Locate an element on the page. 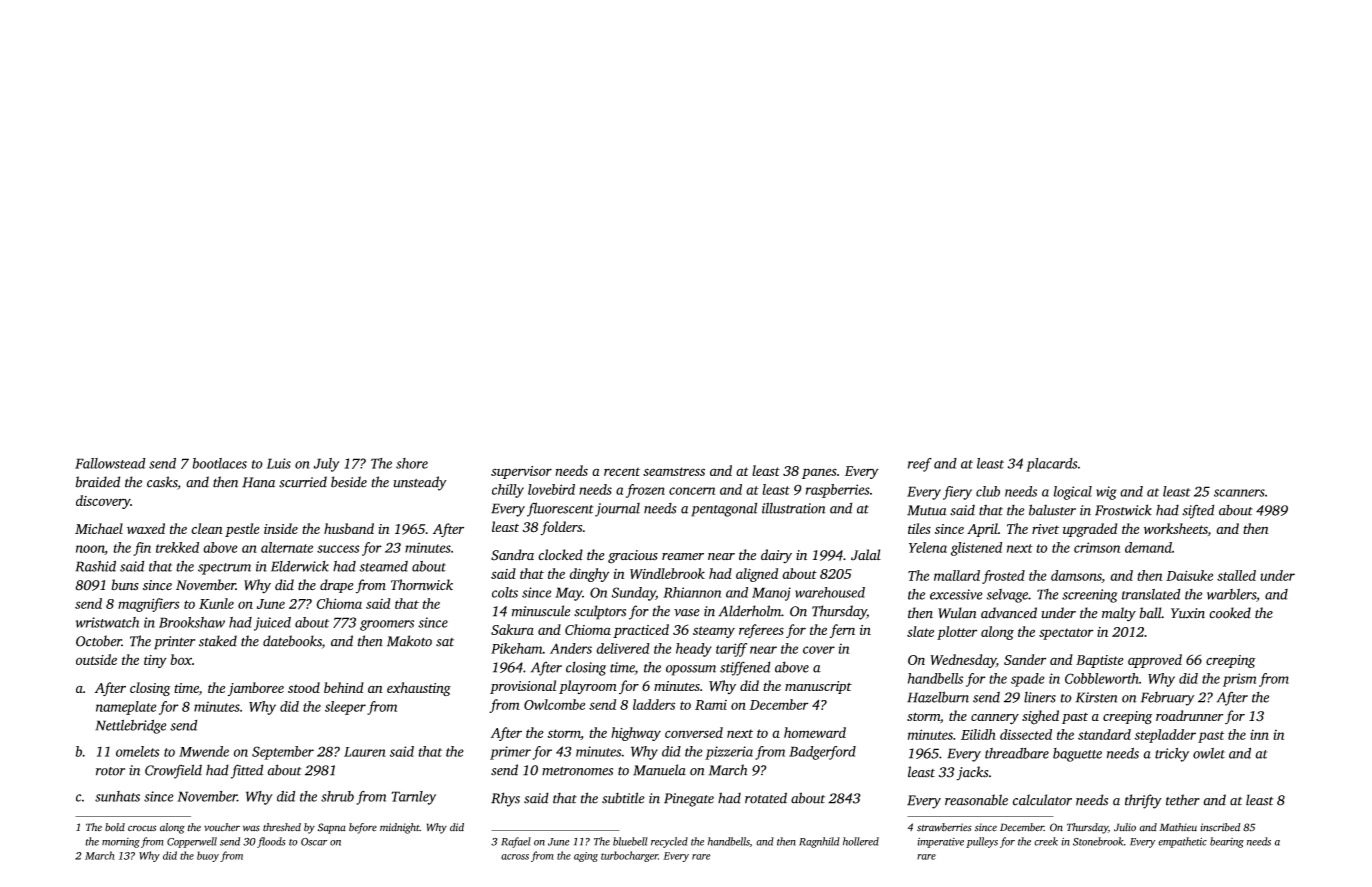  approved is located at coordinates (1155, 661).
